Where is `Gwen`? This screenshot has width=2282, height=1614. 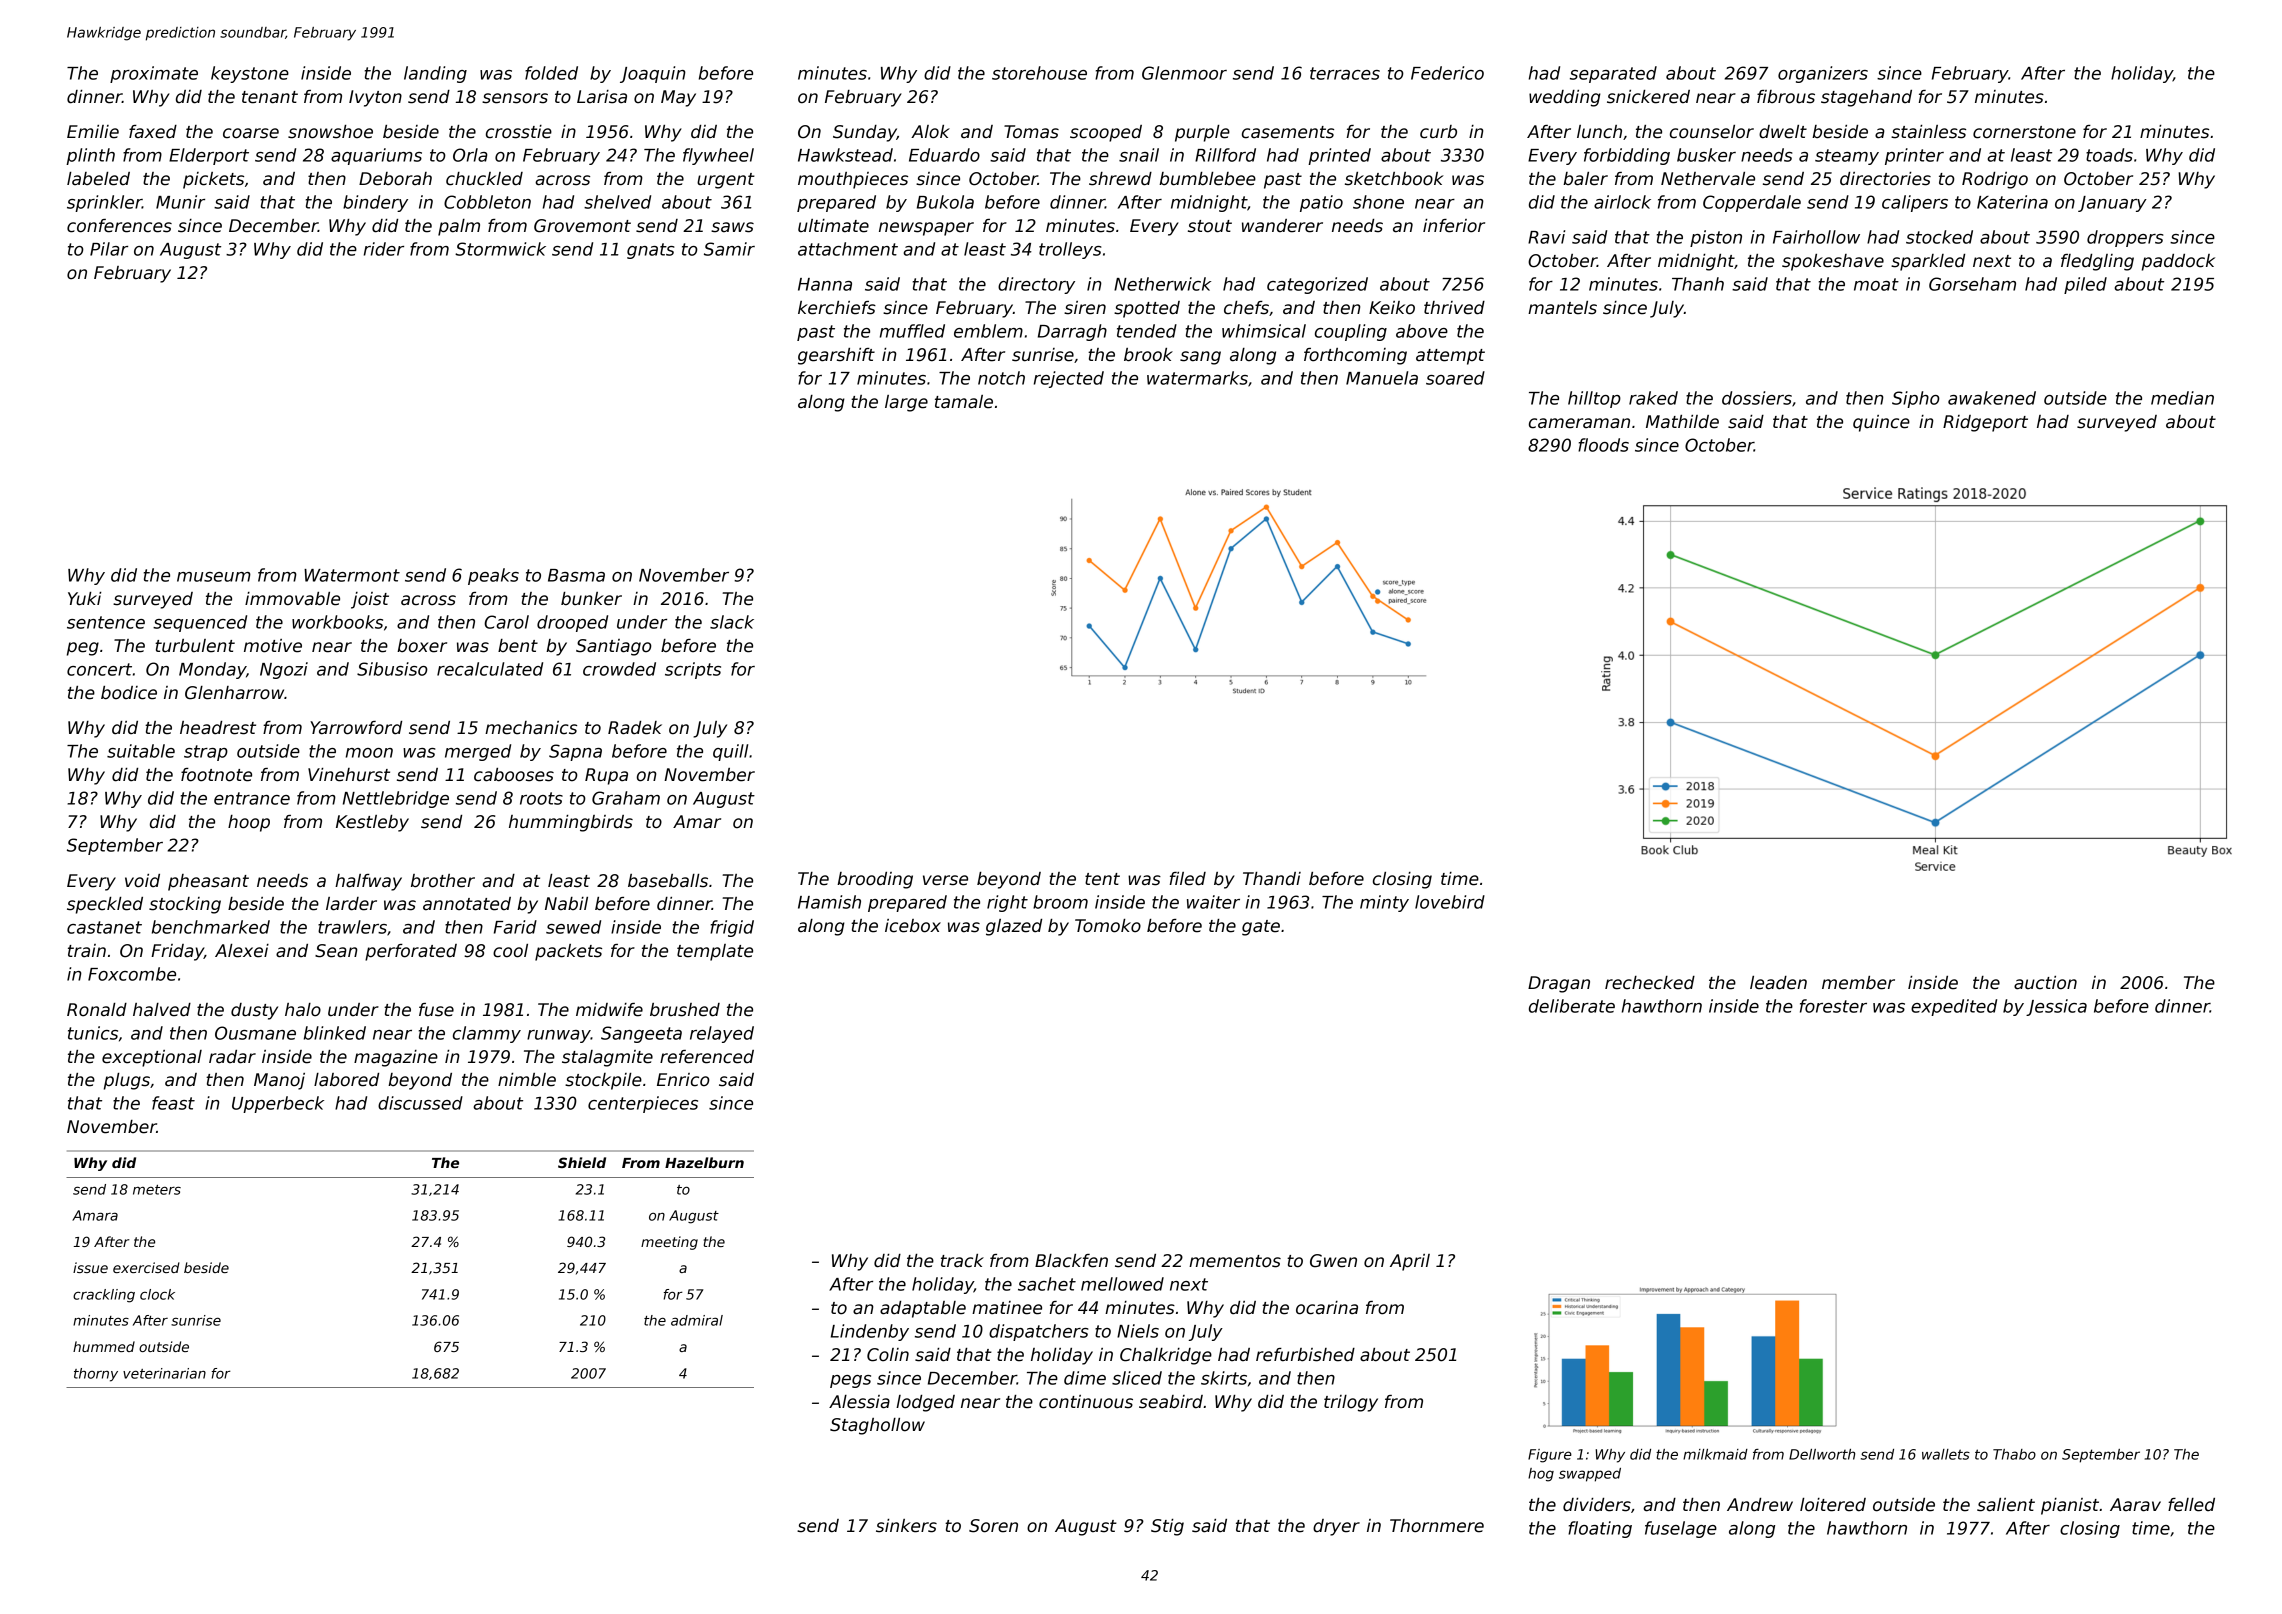
Gwen is located at coordinates (1333, 1261).
